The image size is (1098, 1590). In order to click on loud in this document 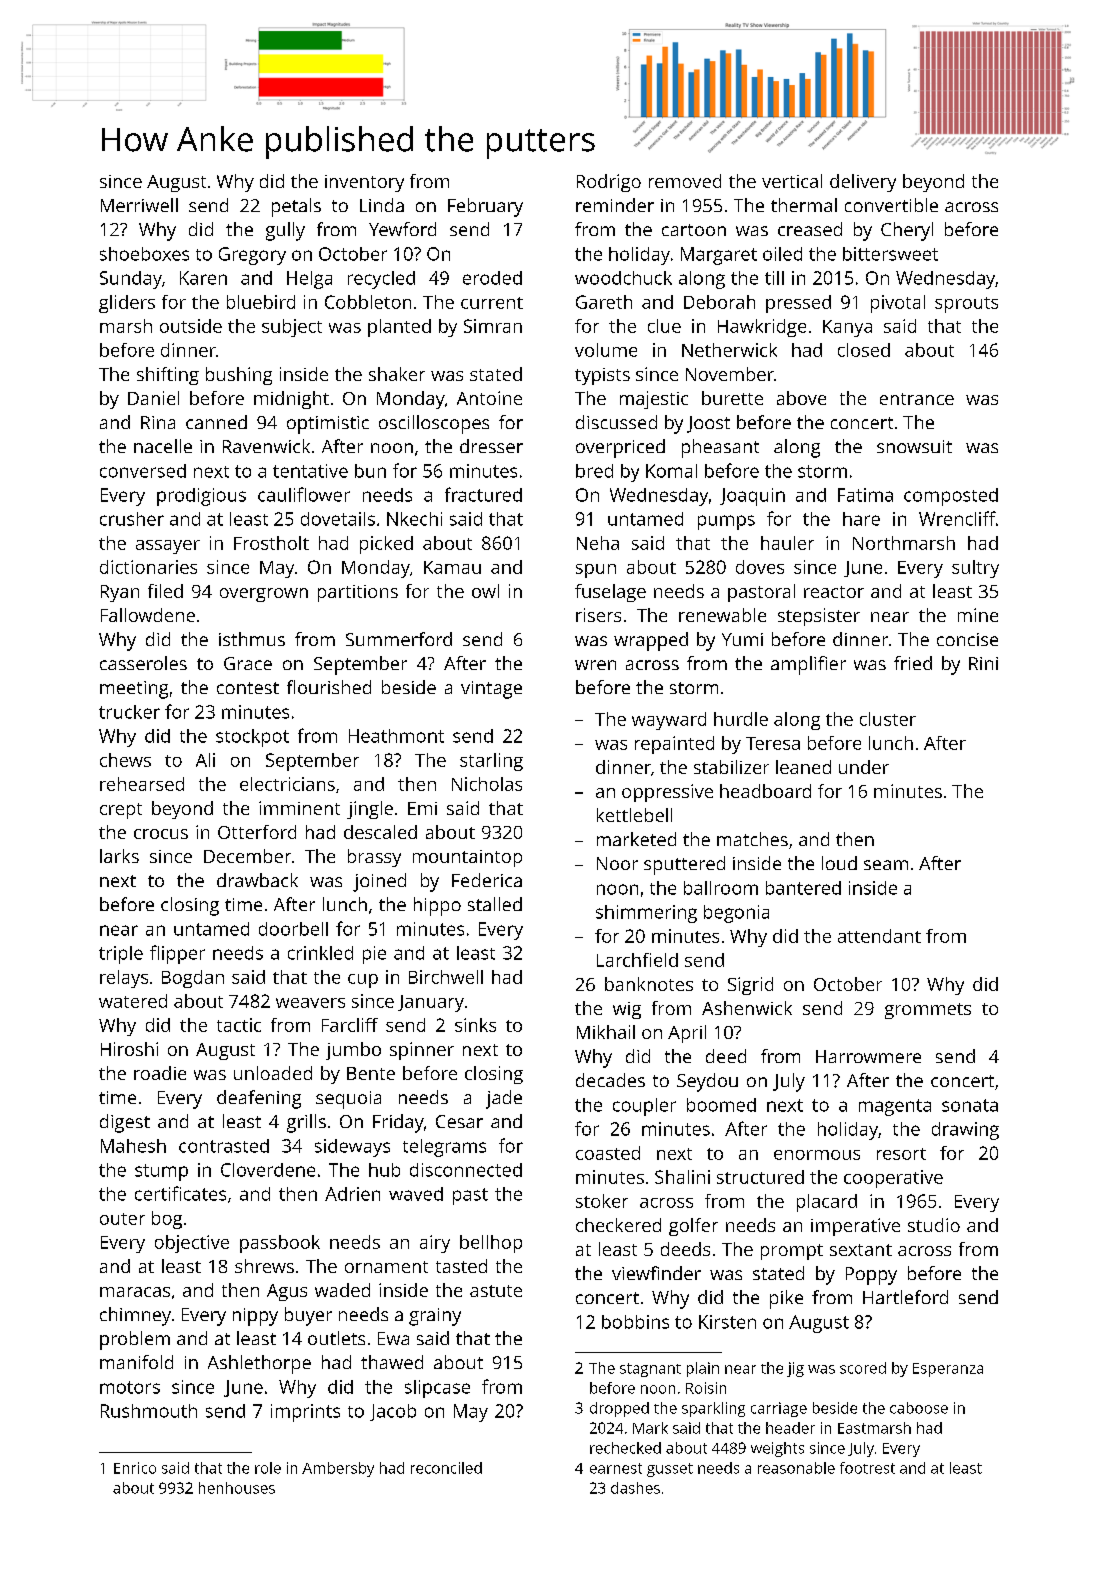, I will do `click(839, 863)`.
